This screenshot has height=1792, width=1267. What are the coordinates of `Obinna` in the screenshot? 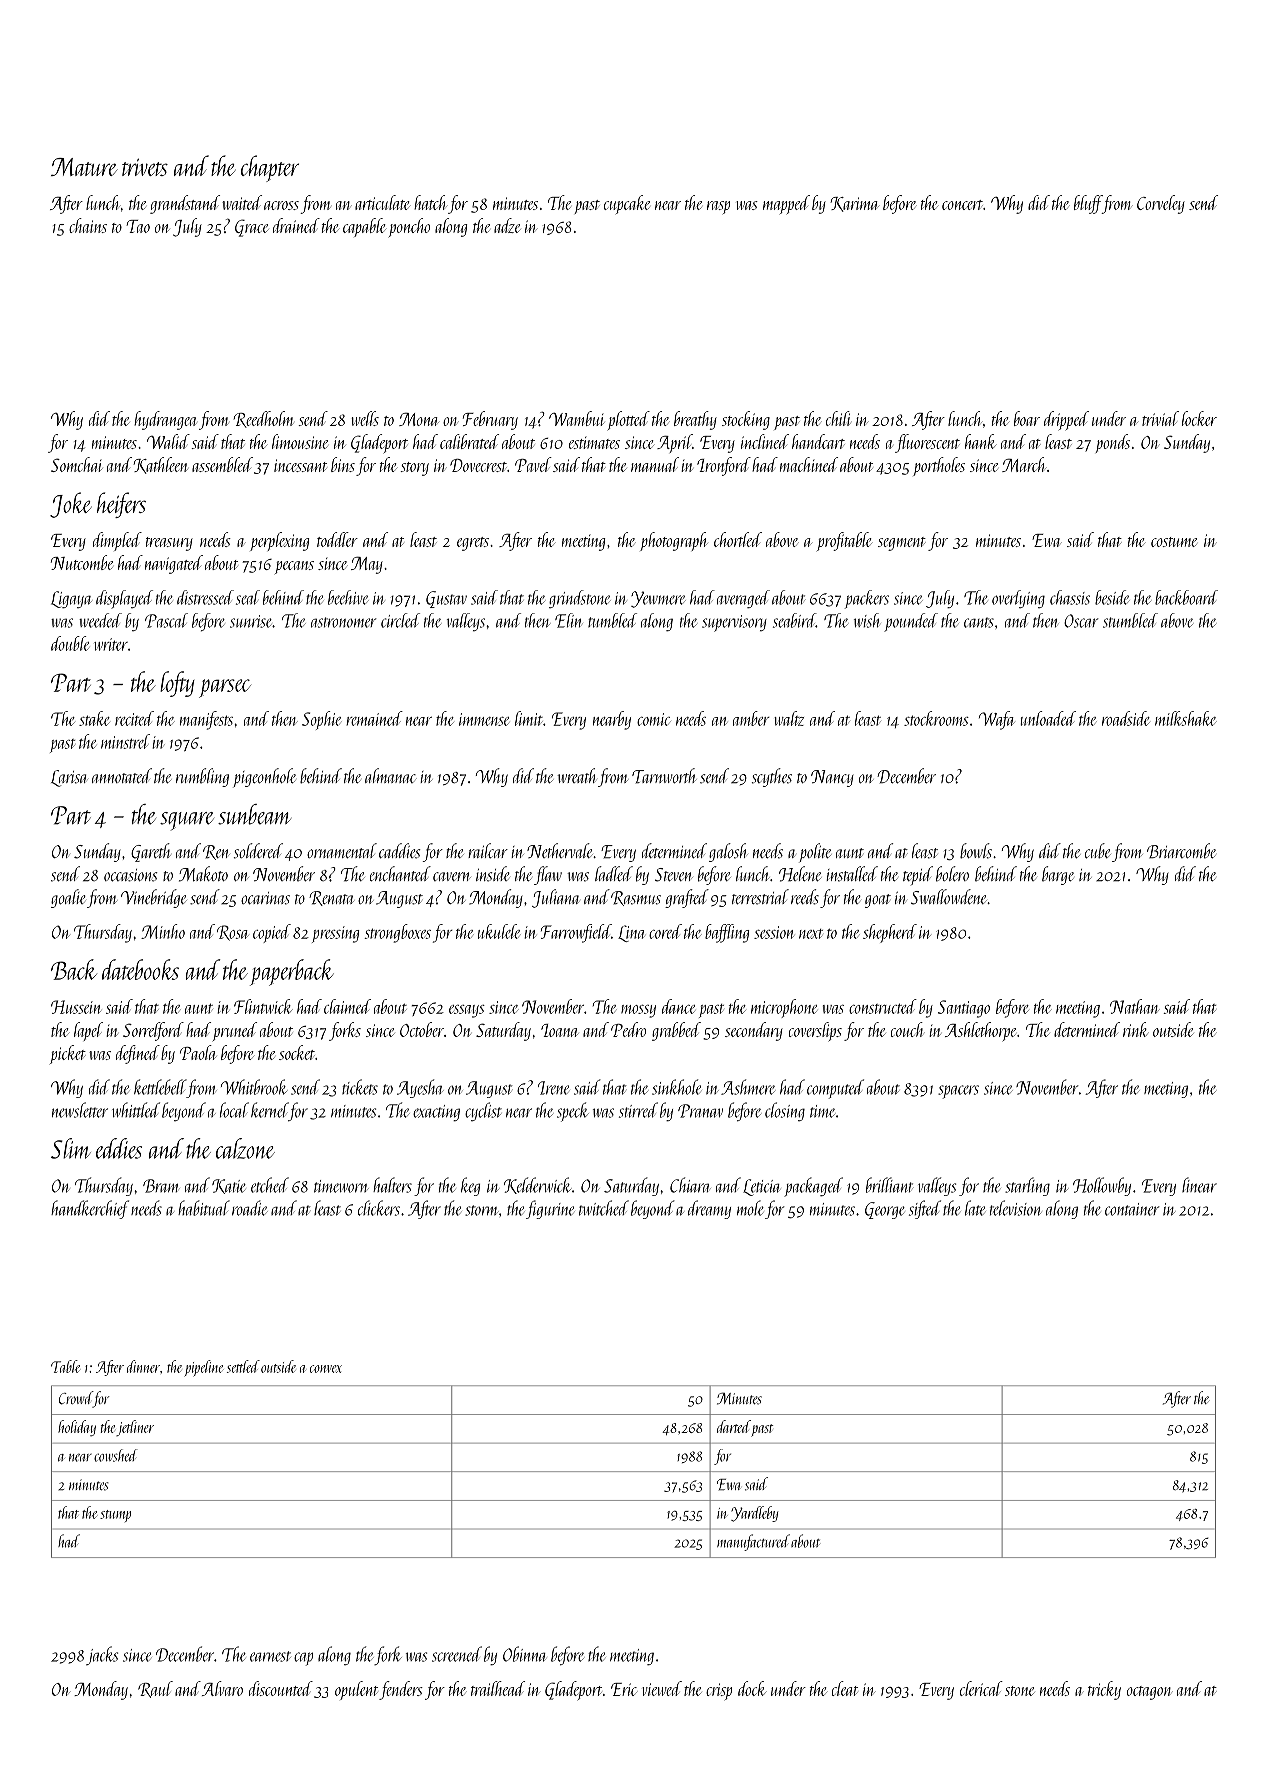 It's located at (524, 1654).
